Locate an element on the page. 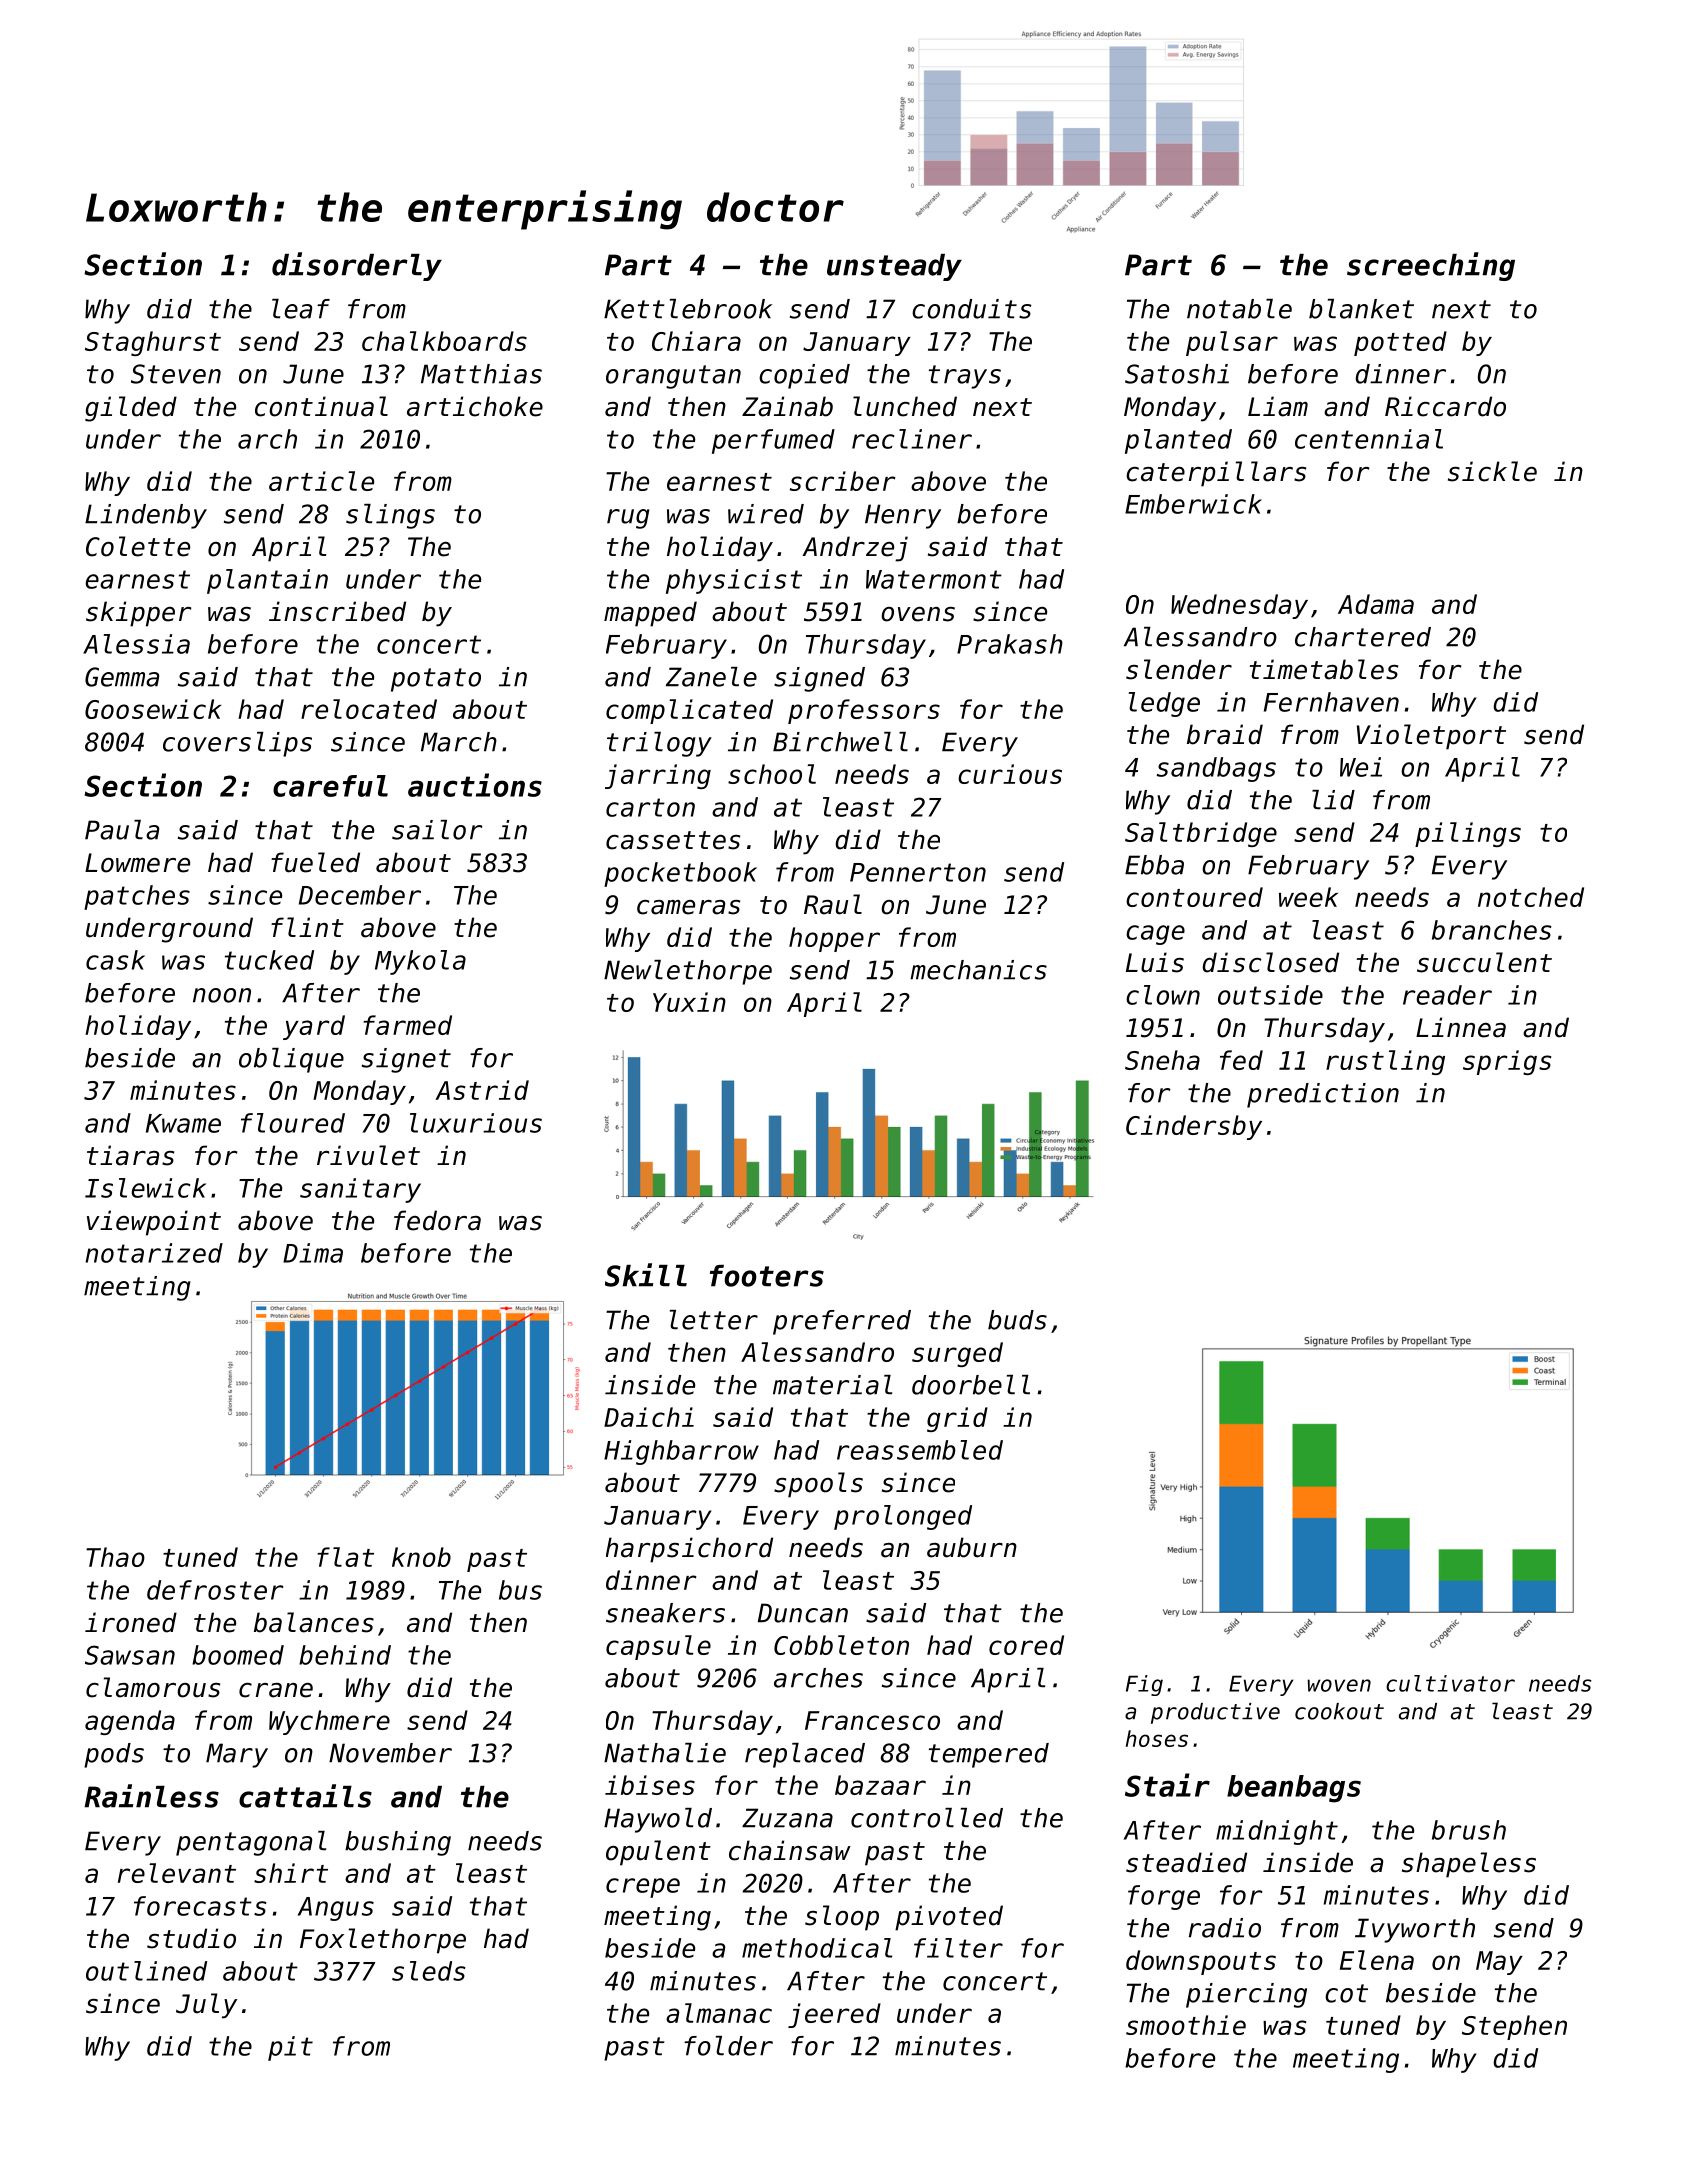  slender is located at coordinates (1179, 669).
